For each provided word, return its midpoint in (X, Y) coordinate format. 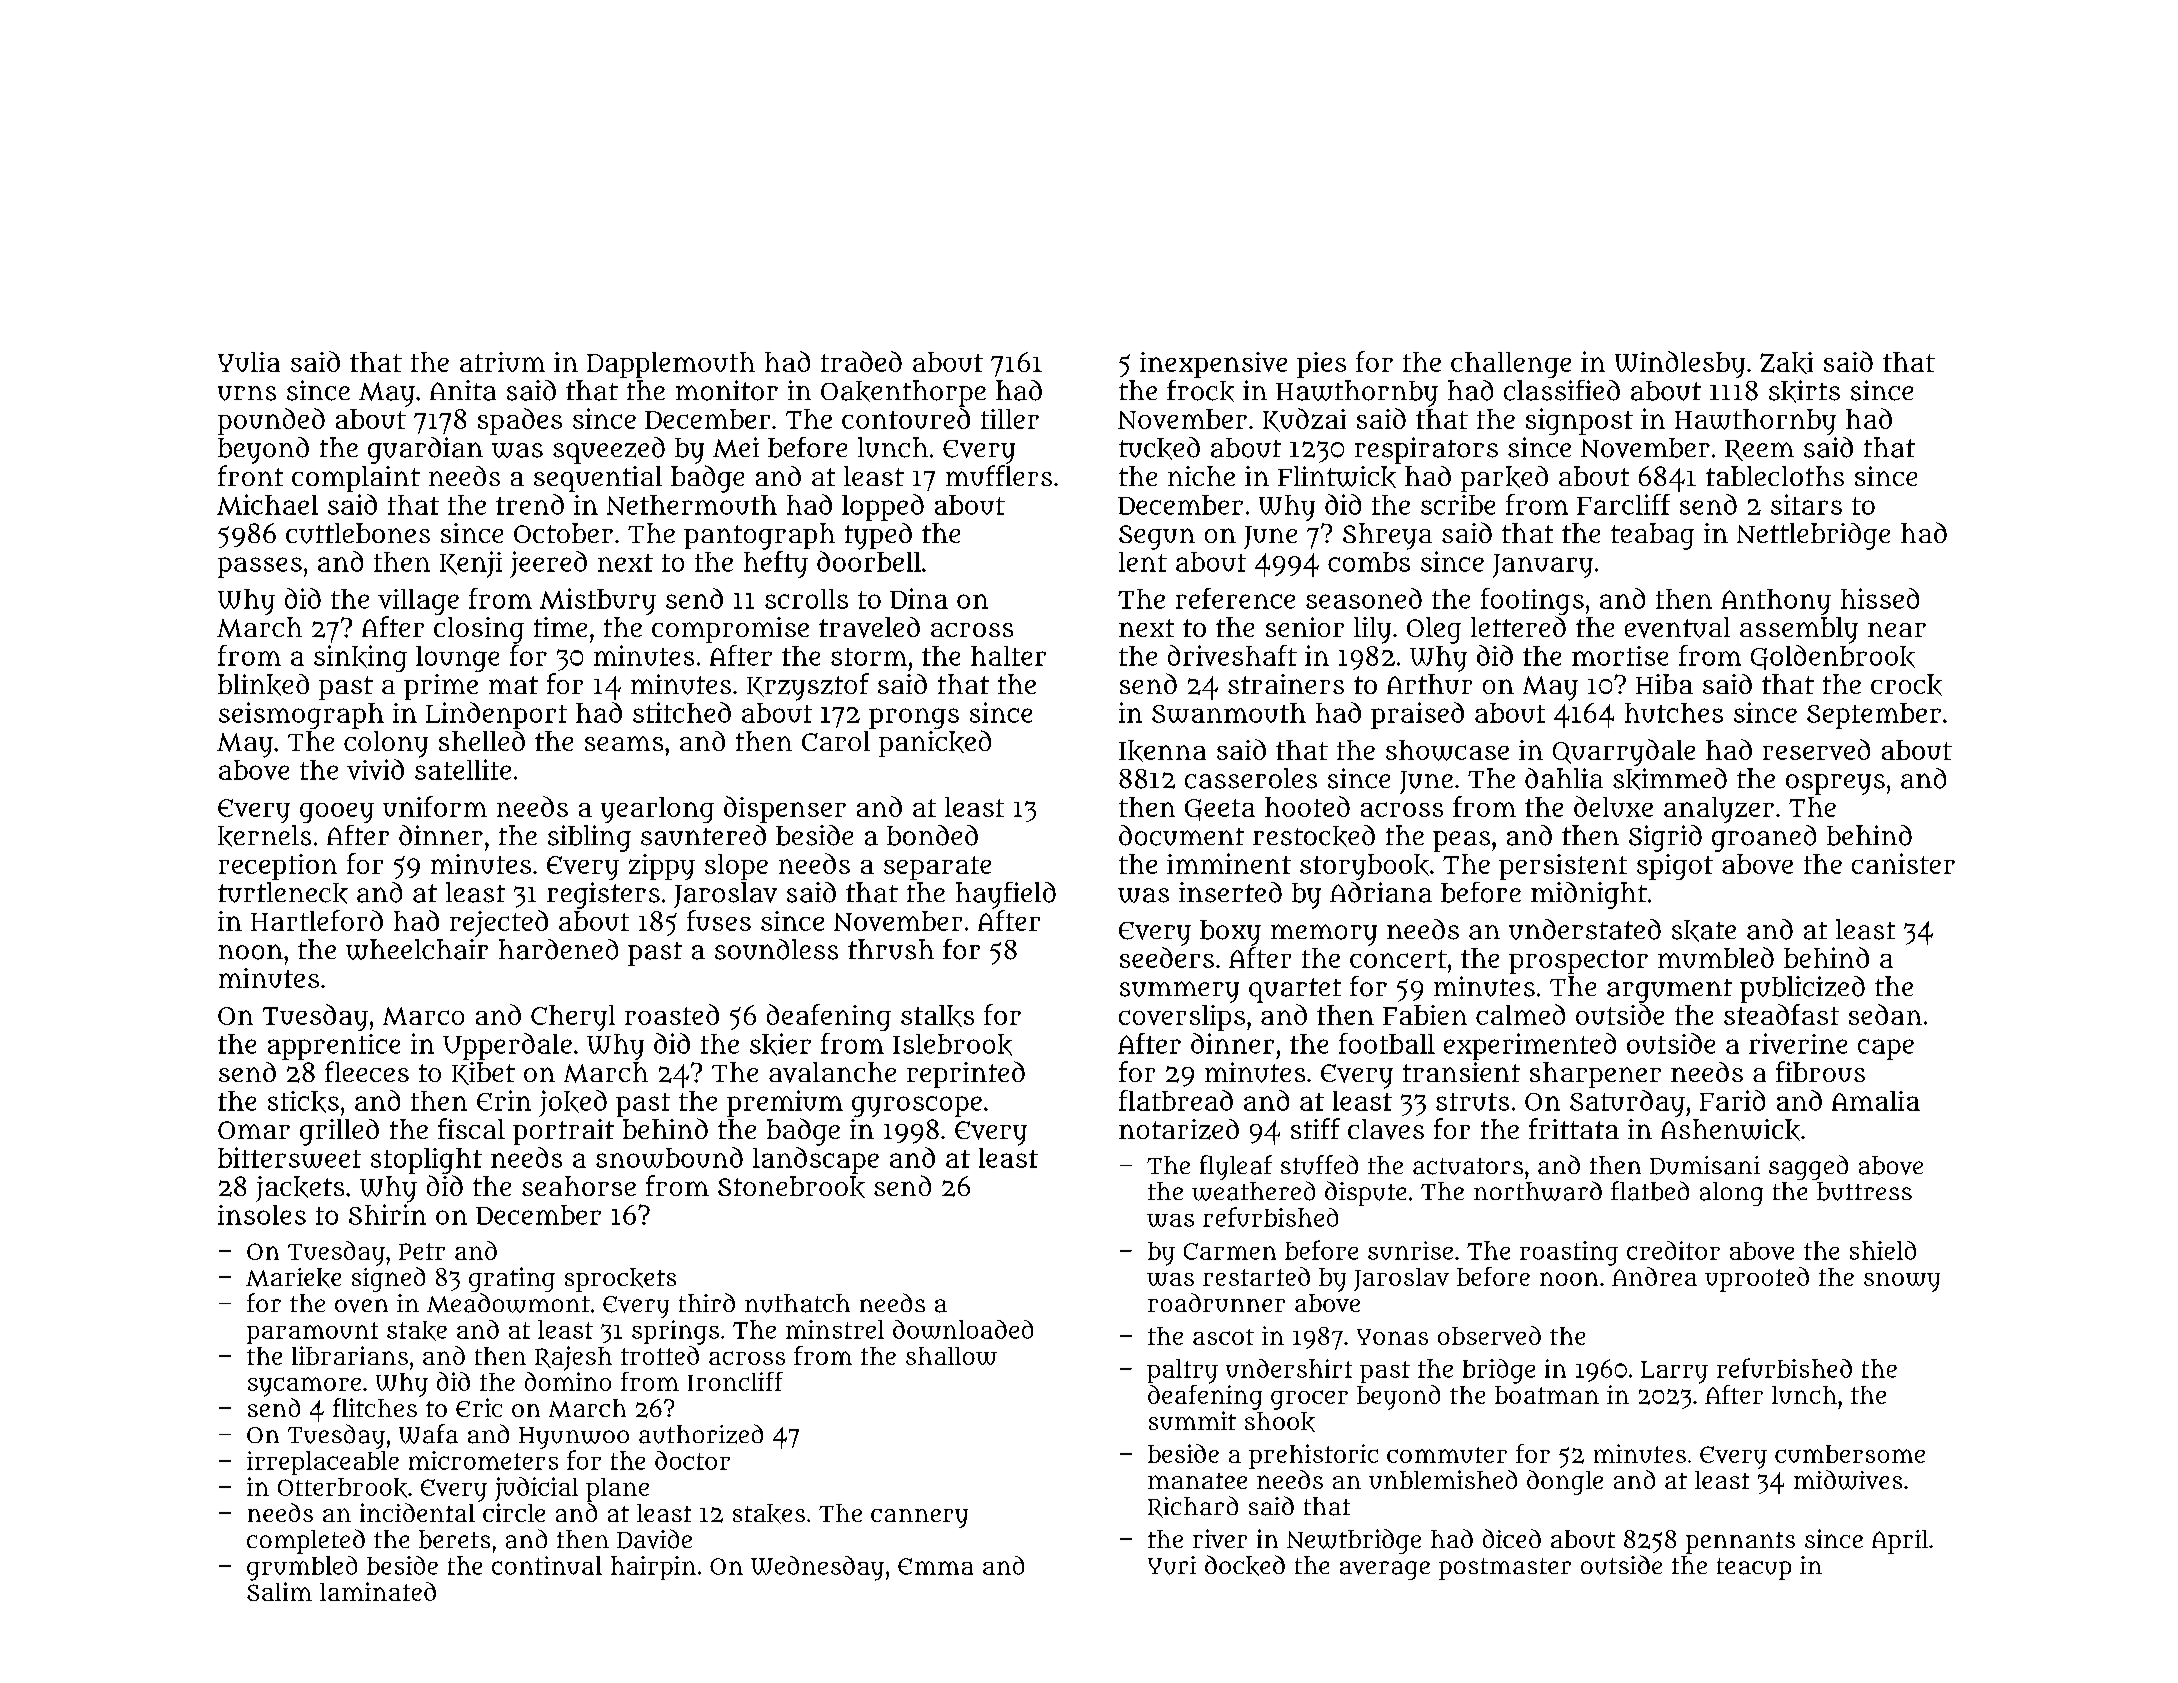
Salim (279, 1591)
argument (1669, 991)
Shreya (1387, 536)
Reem (1759, 450)
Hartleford (317, 920)
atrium (502, 362)
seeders (1167, 957)
